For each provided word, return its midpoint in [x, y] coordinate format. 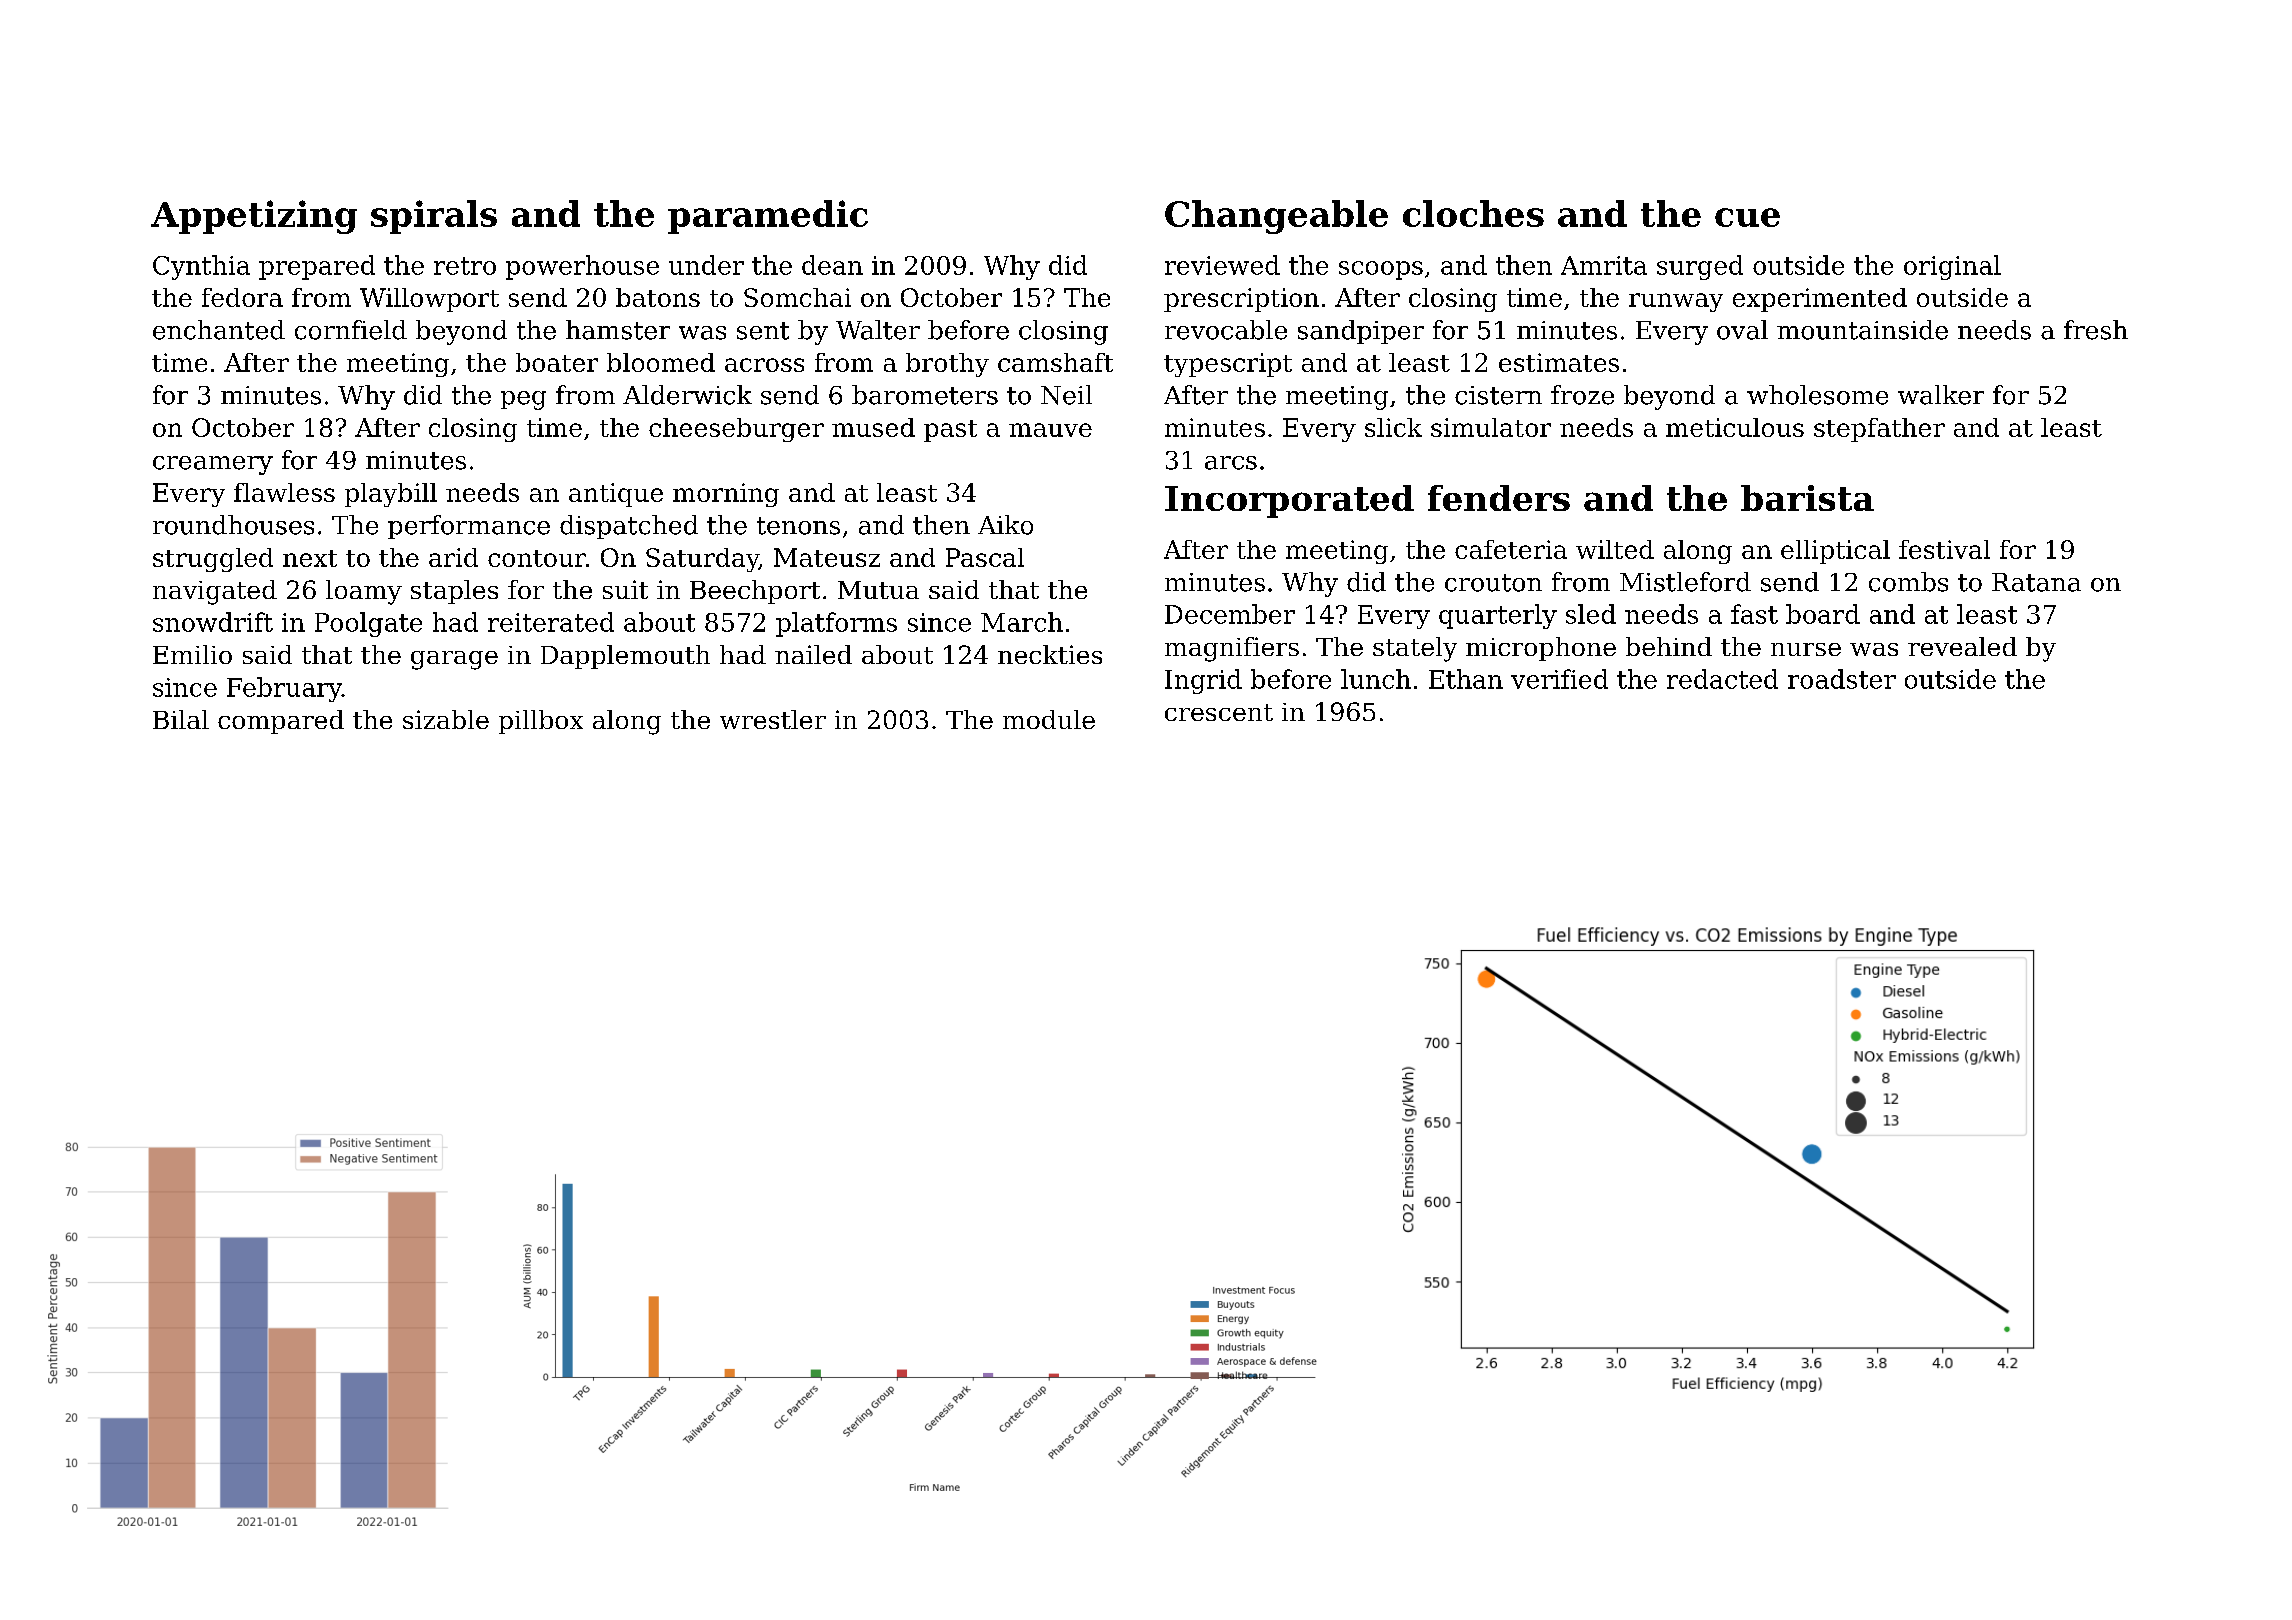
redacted [1722, 679]
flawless [284, 492]
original [1952, 267]
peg [523, 400]
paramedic [768, 217]
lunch [1376, 679]
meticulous [1735, 427]
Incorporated [1289, 501]
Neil [1066, 395]
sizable [446, 719]
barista [1807, 498]
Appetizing [254, 217]
